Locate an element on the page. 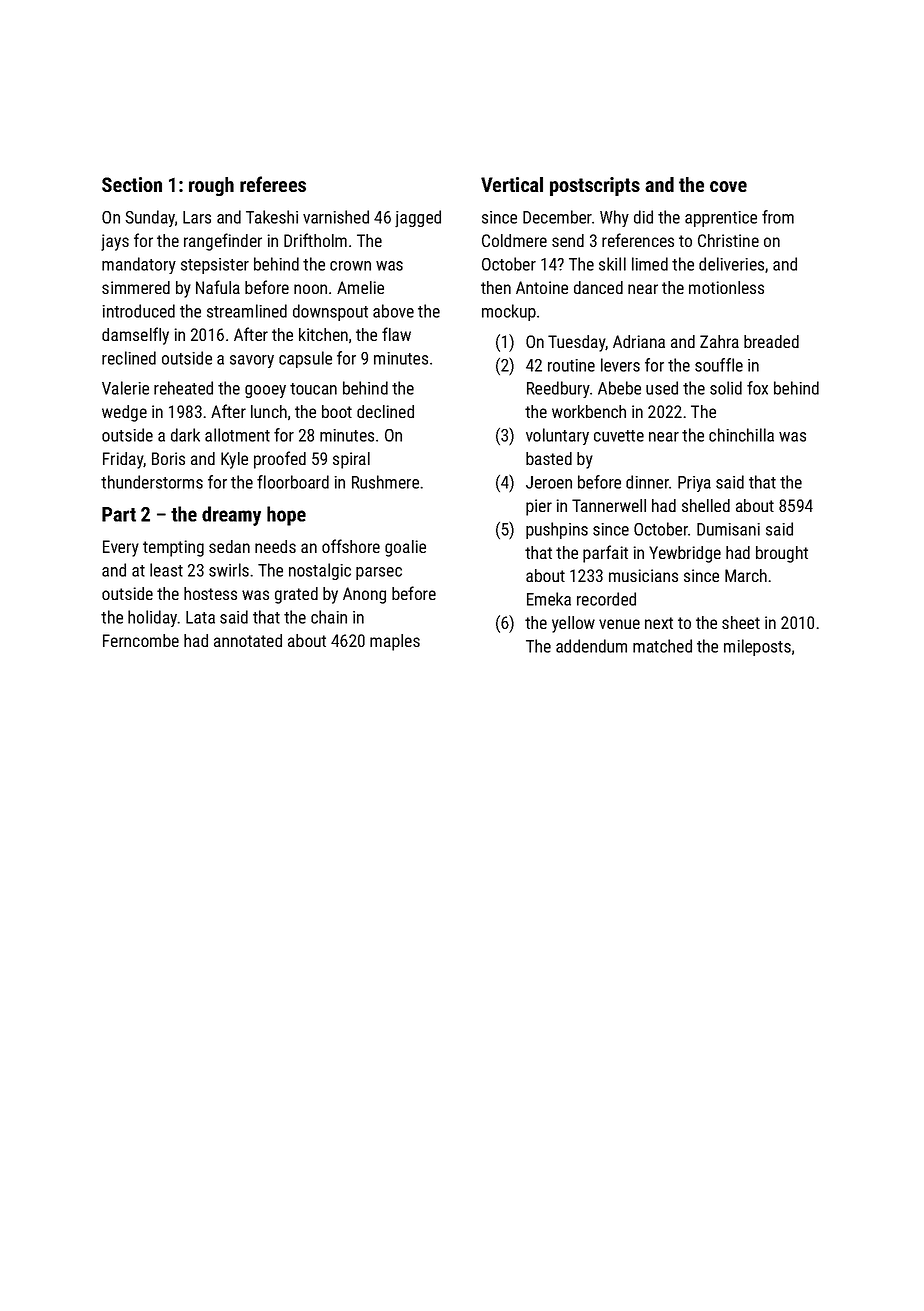 Image resolution: width=924 pixels, height=1311 pixels. musicians is located at coordinates (643, 575).
